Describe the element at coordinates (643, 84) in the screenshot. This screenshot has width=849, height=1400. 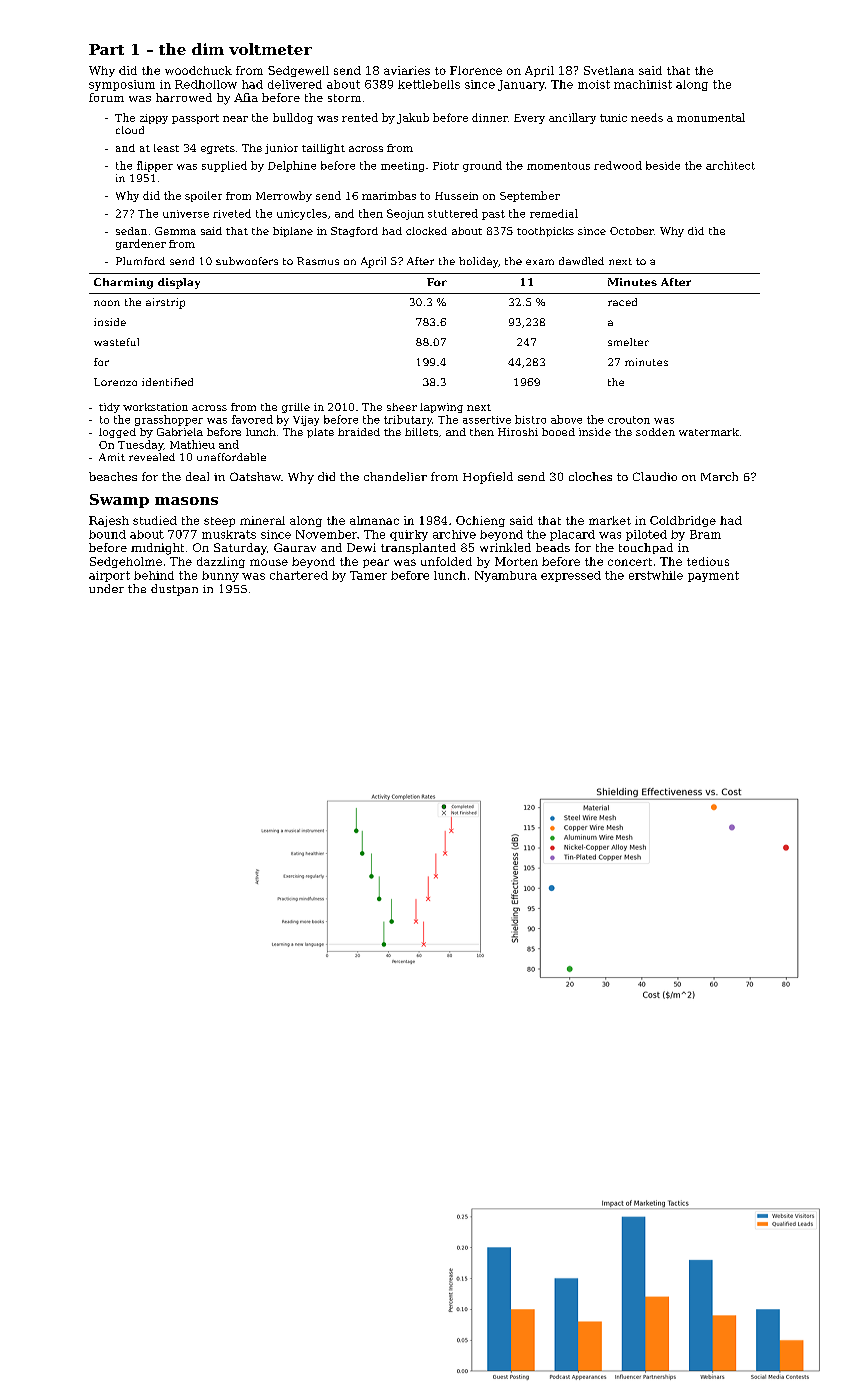
I see `machinist` at that location.
